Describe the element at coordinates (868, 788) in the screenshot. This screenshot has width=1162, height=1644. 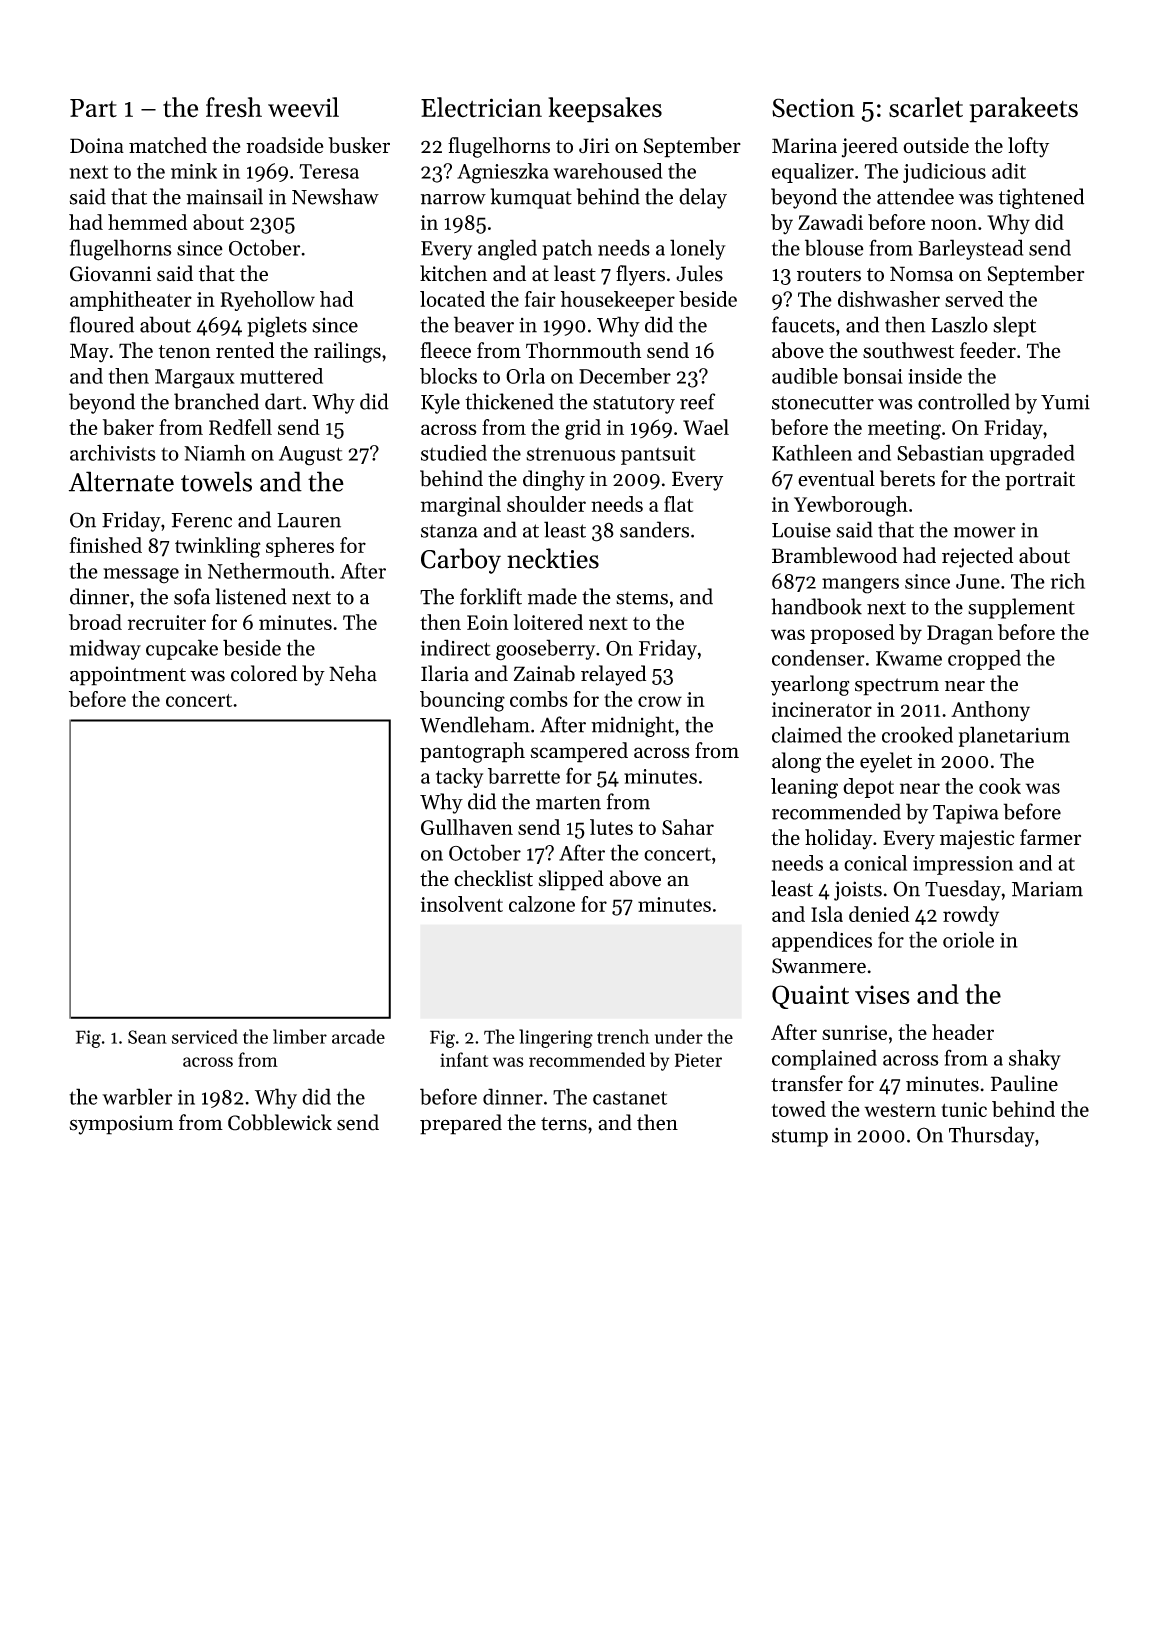
I see `depot` at that location.
